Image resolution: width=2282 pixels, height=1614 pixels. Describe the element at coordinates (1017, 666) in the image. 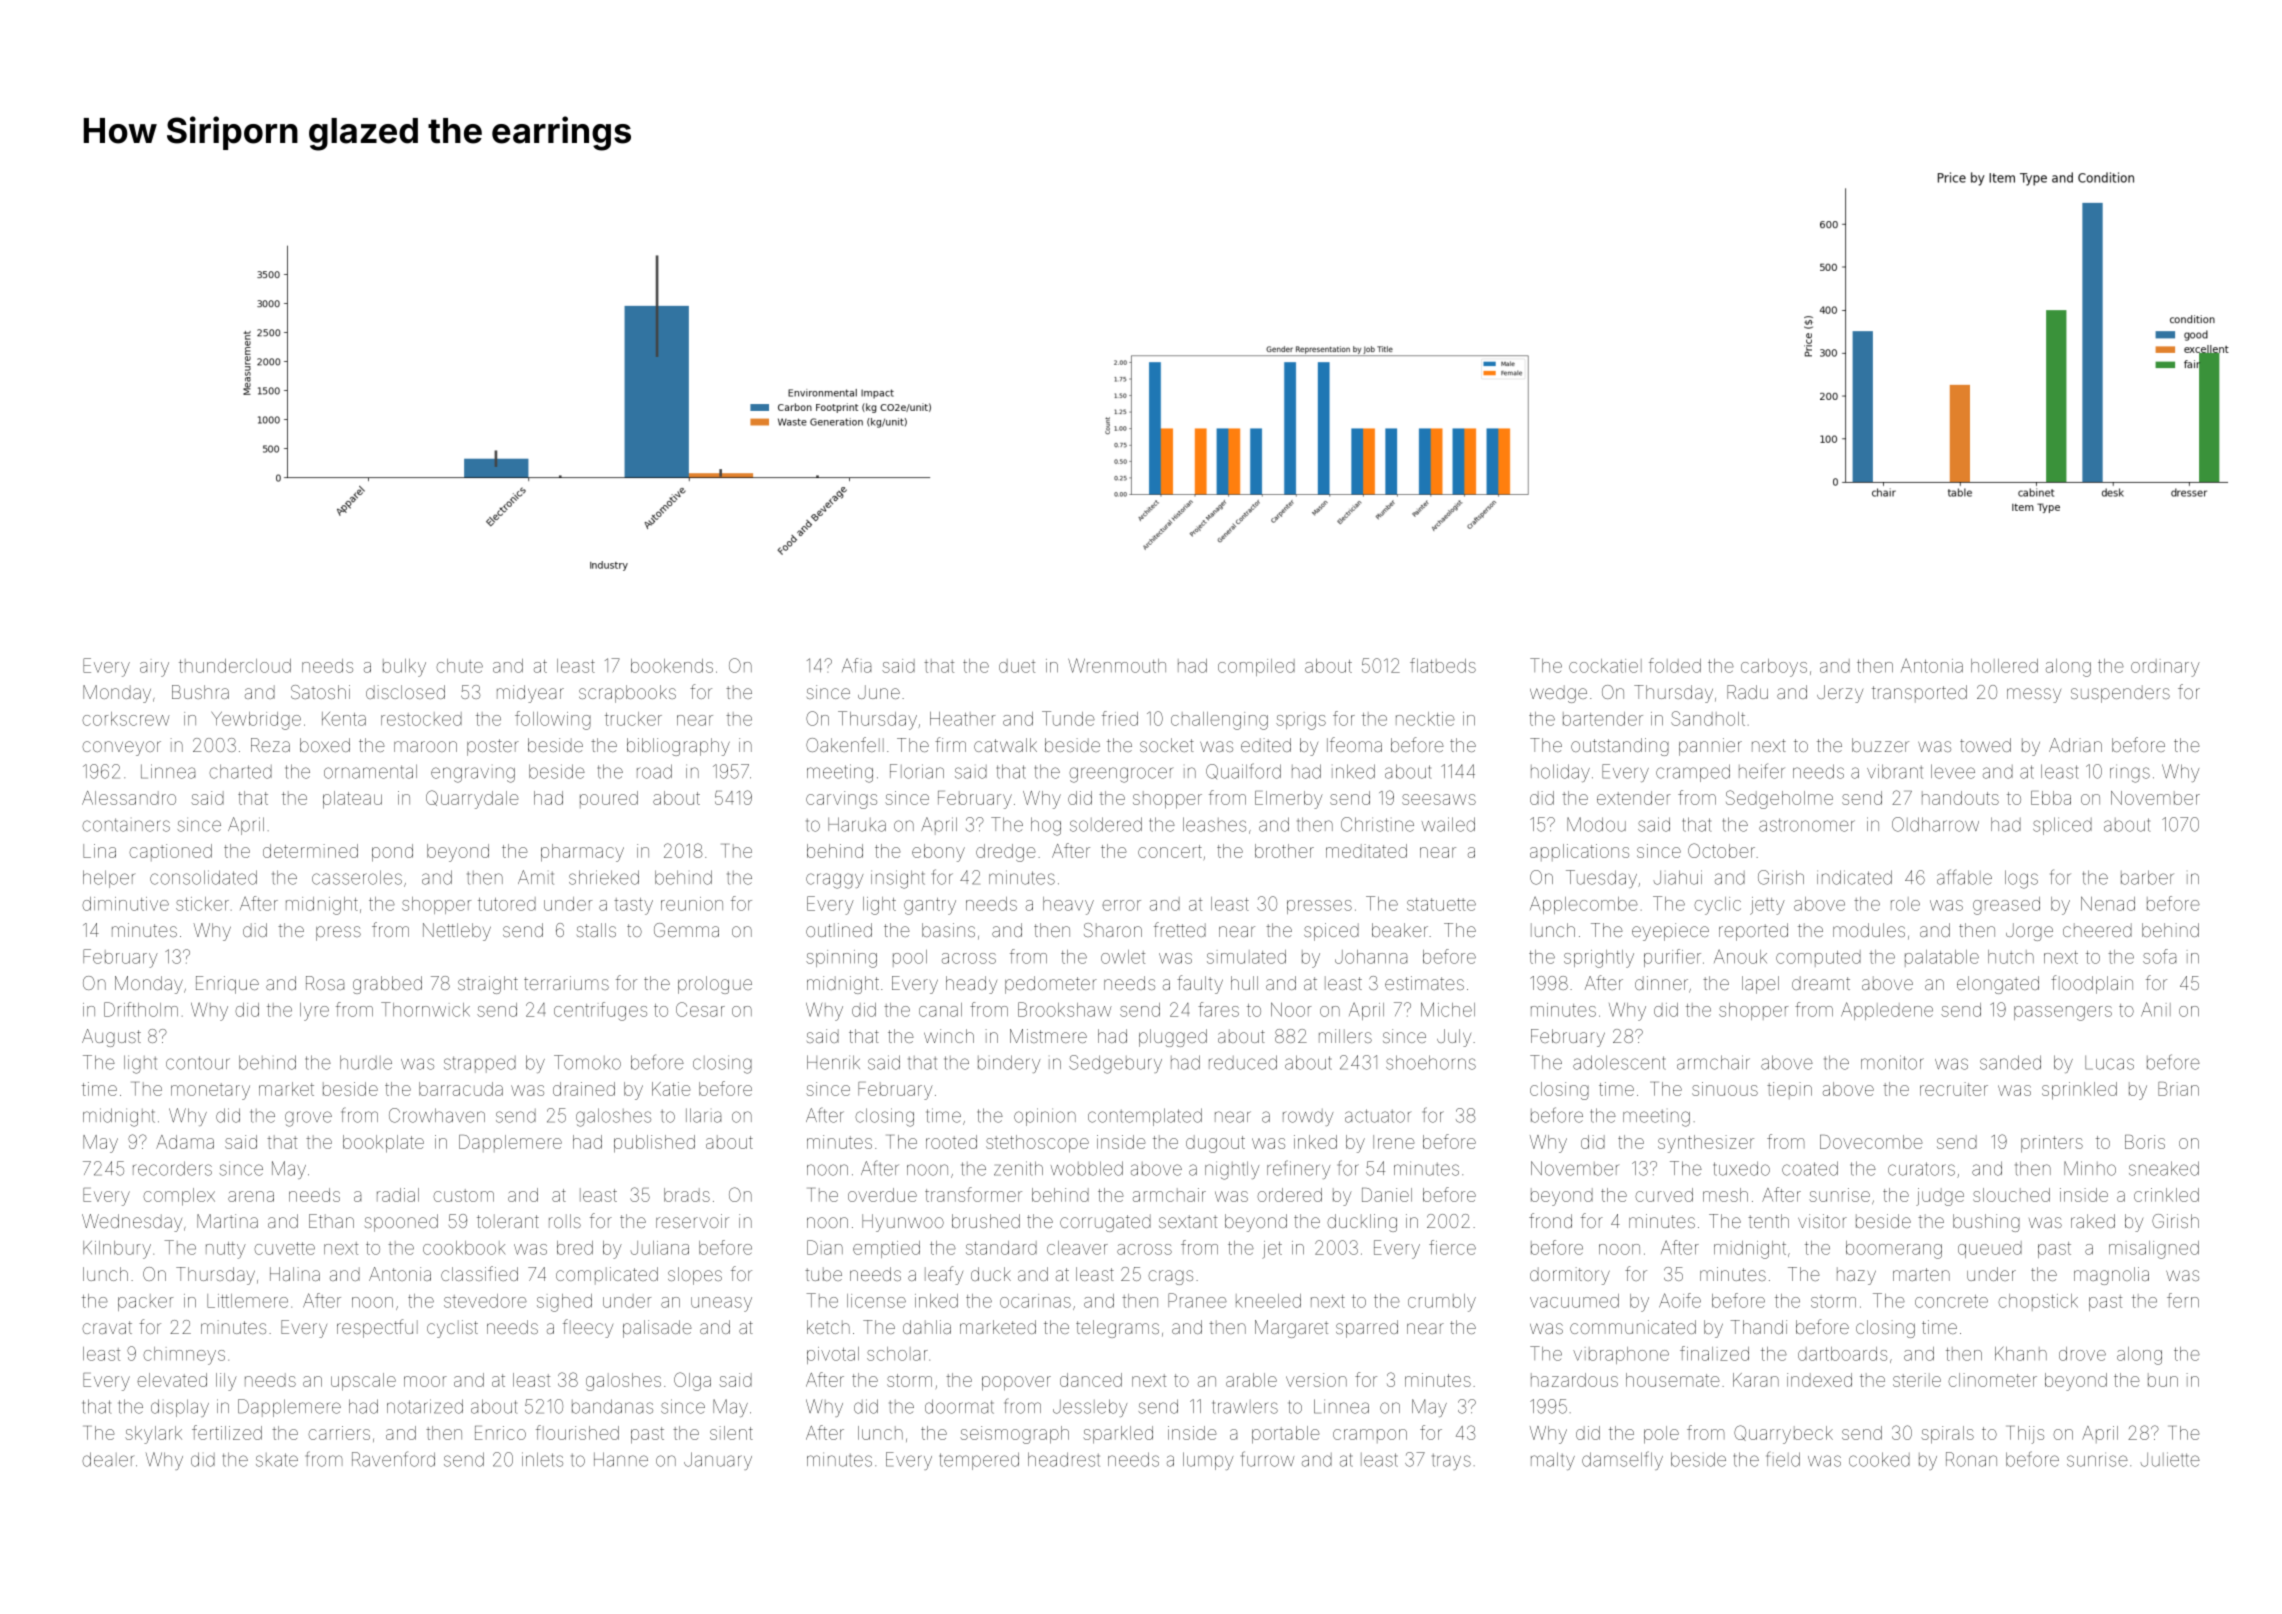

I see `duet` at that location.
